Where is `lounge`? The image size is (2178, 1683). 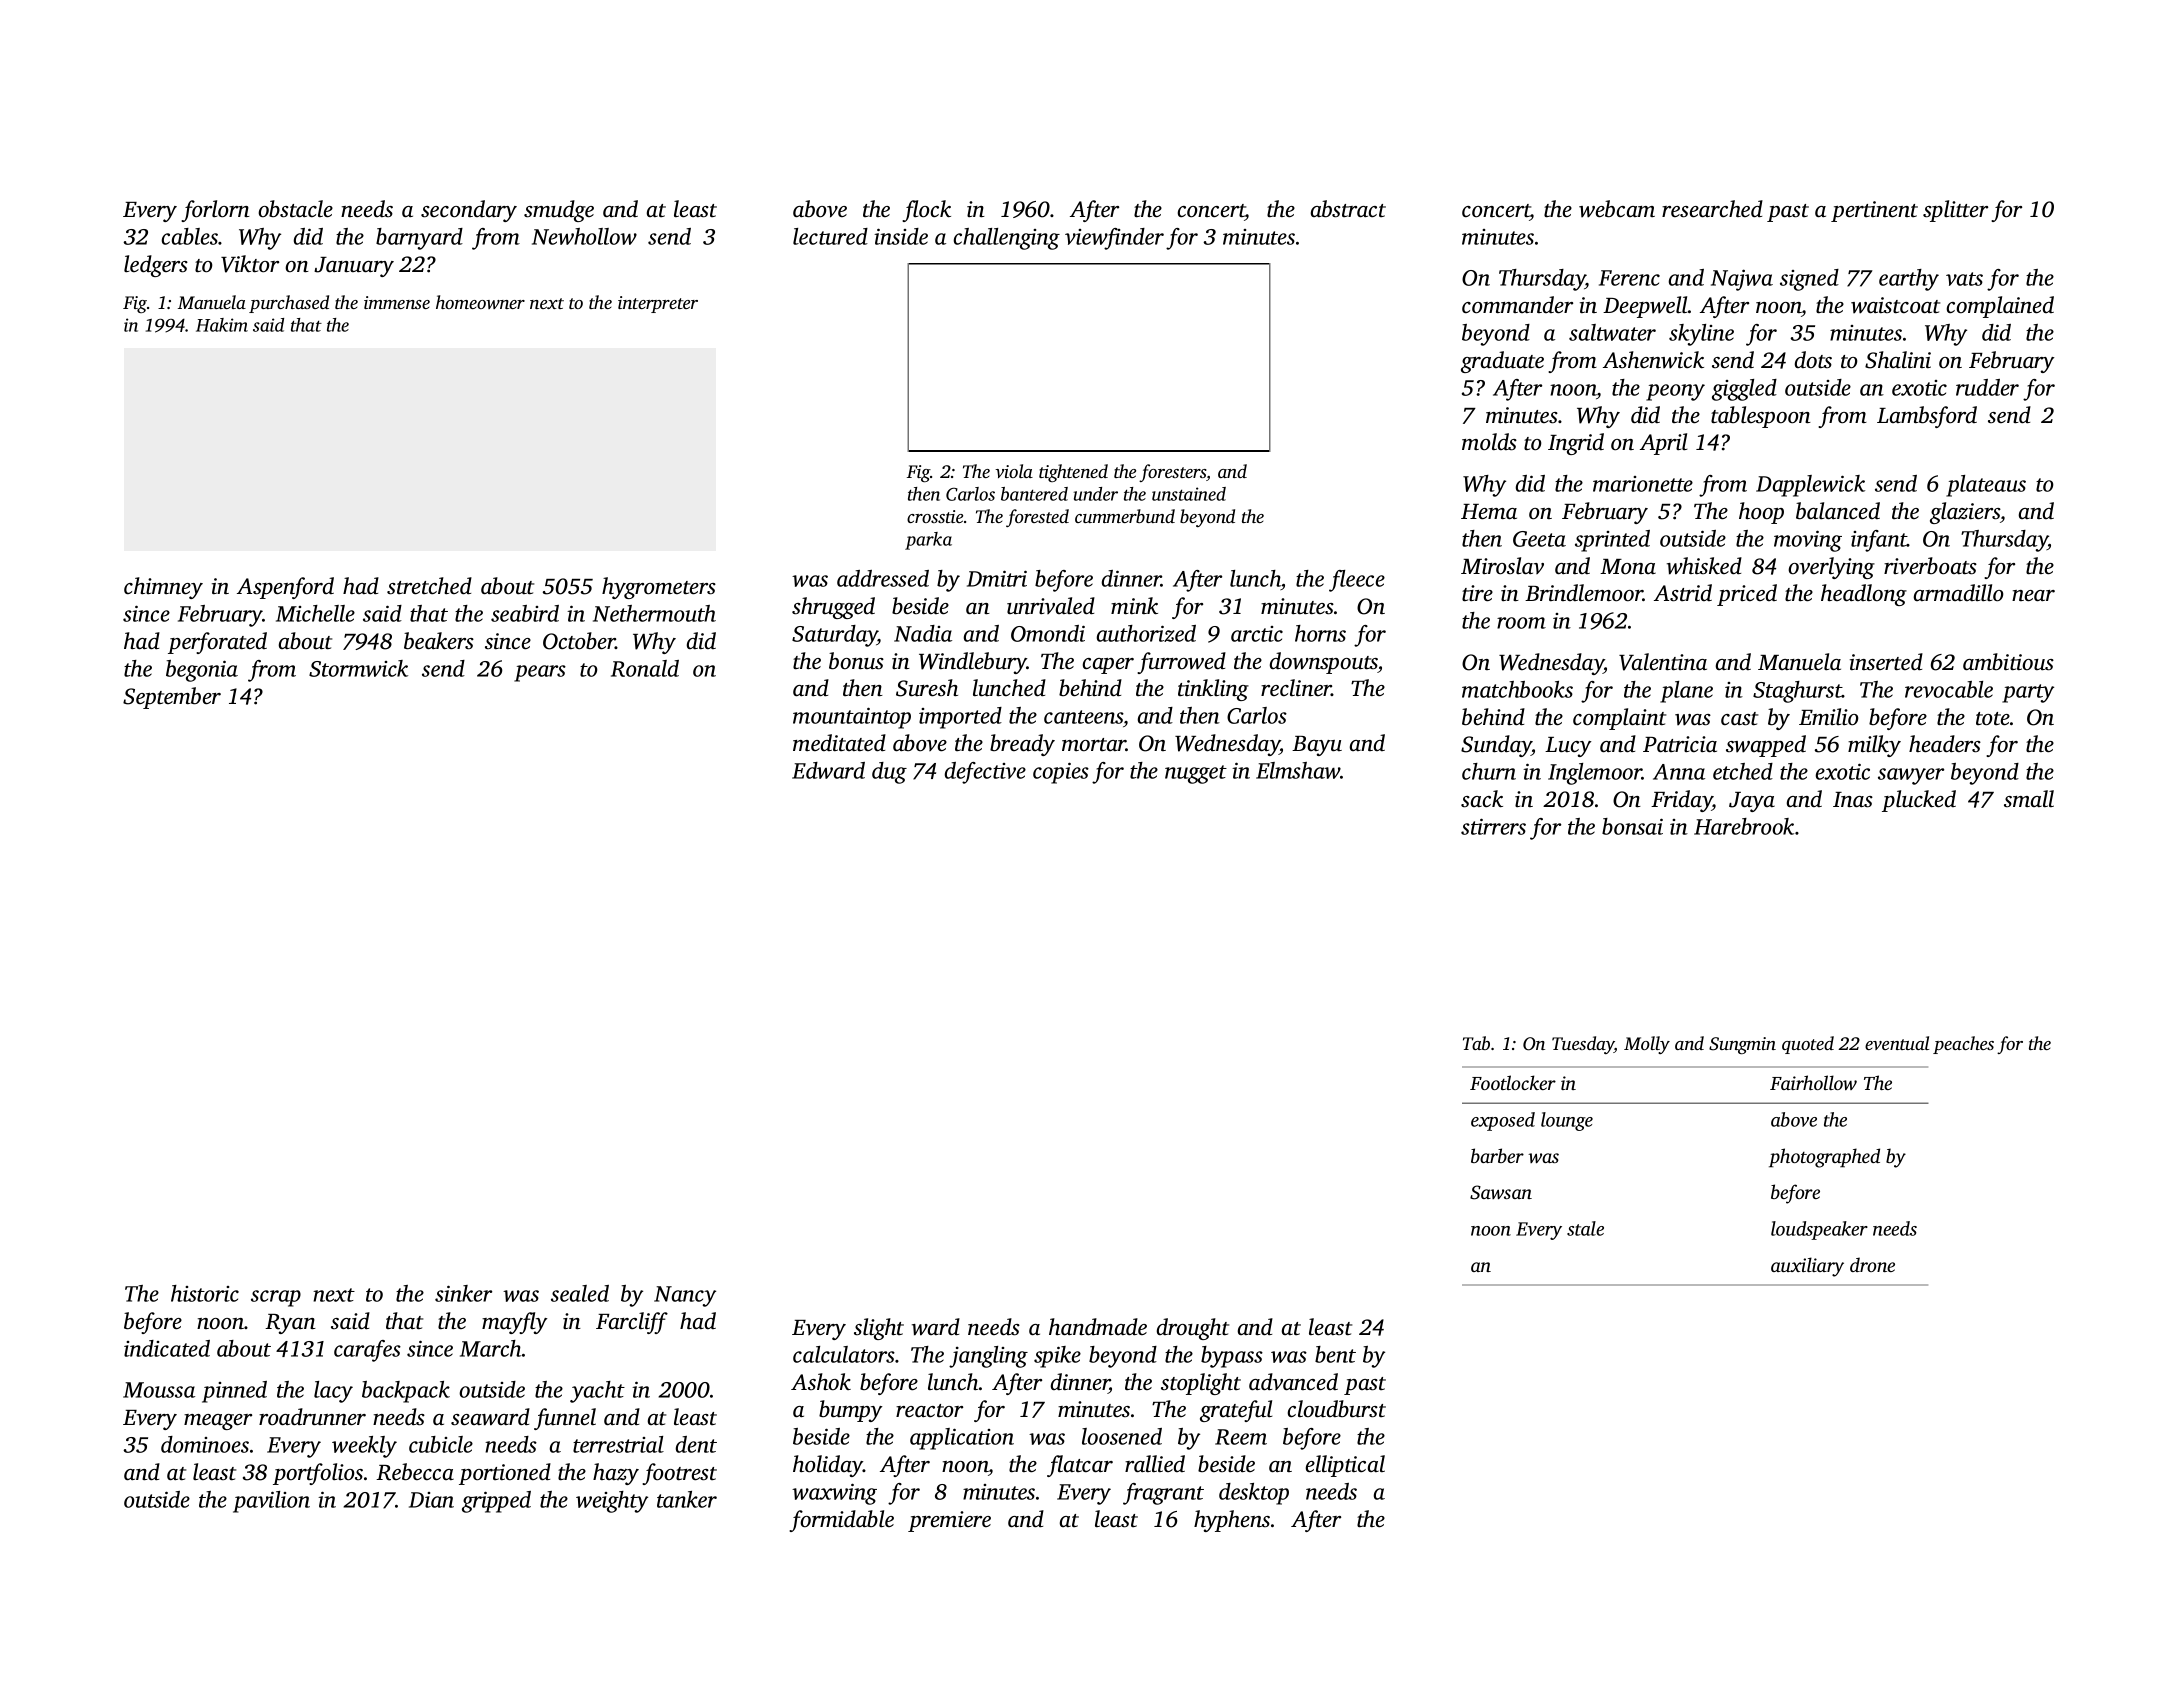 lounge is located at coordinates (1567, 1121).
